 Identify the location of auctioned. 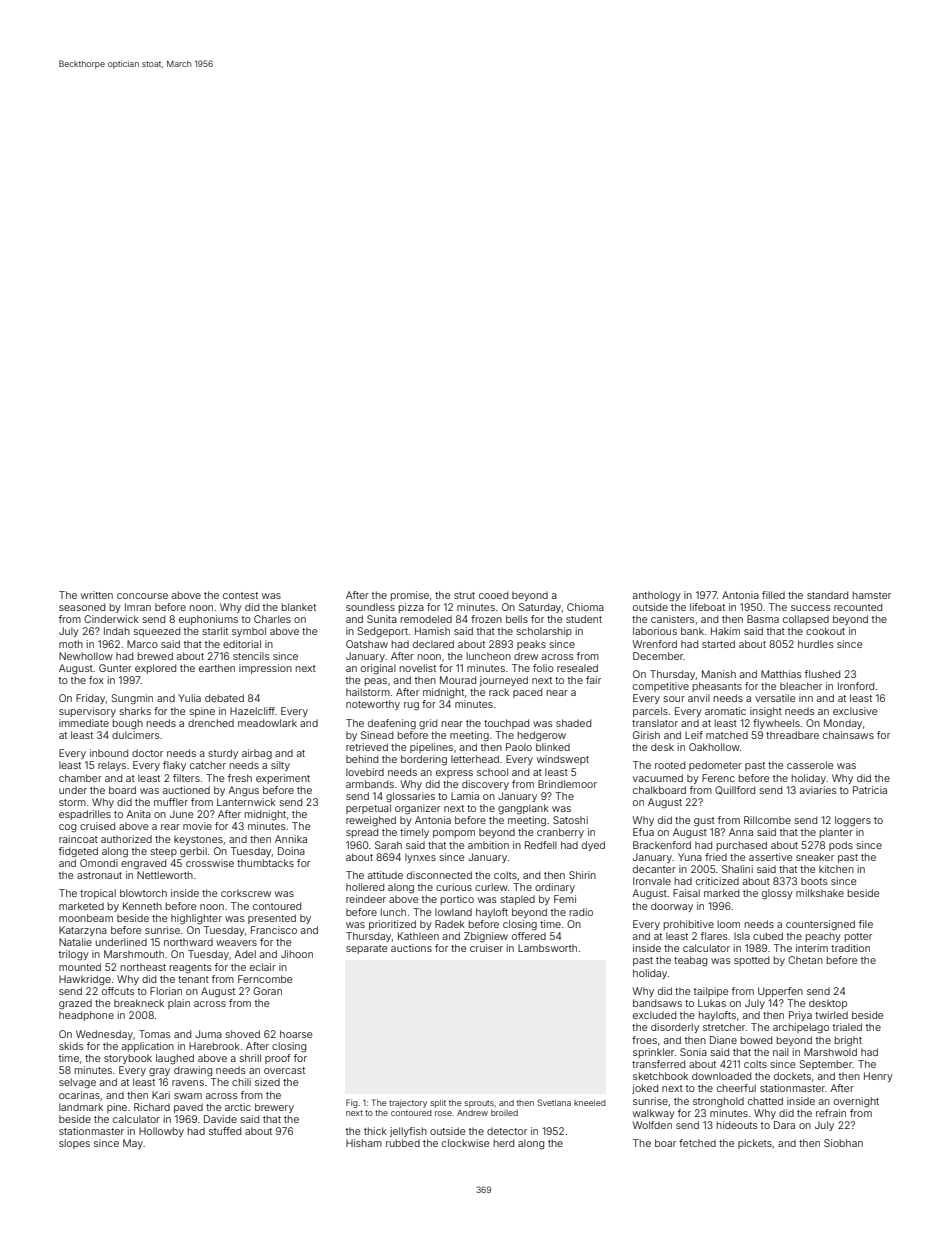
(186, 790).
